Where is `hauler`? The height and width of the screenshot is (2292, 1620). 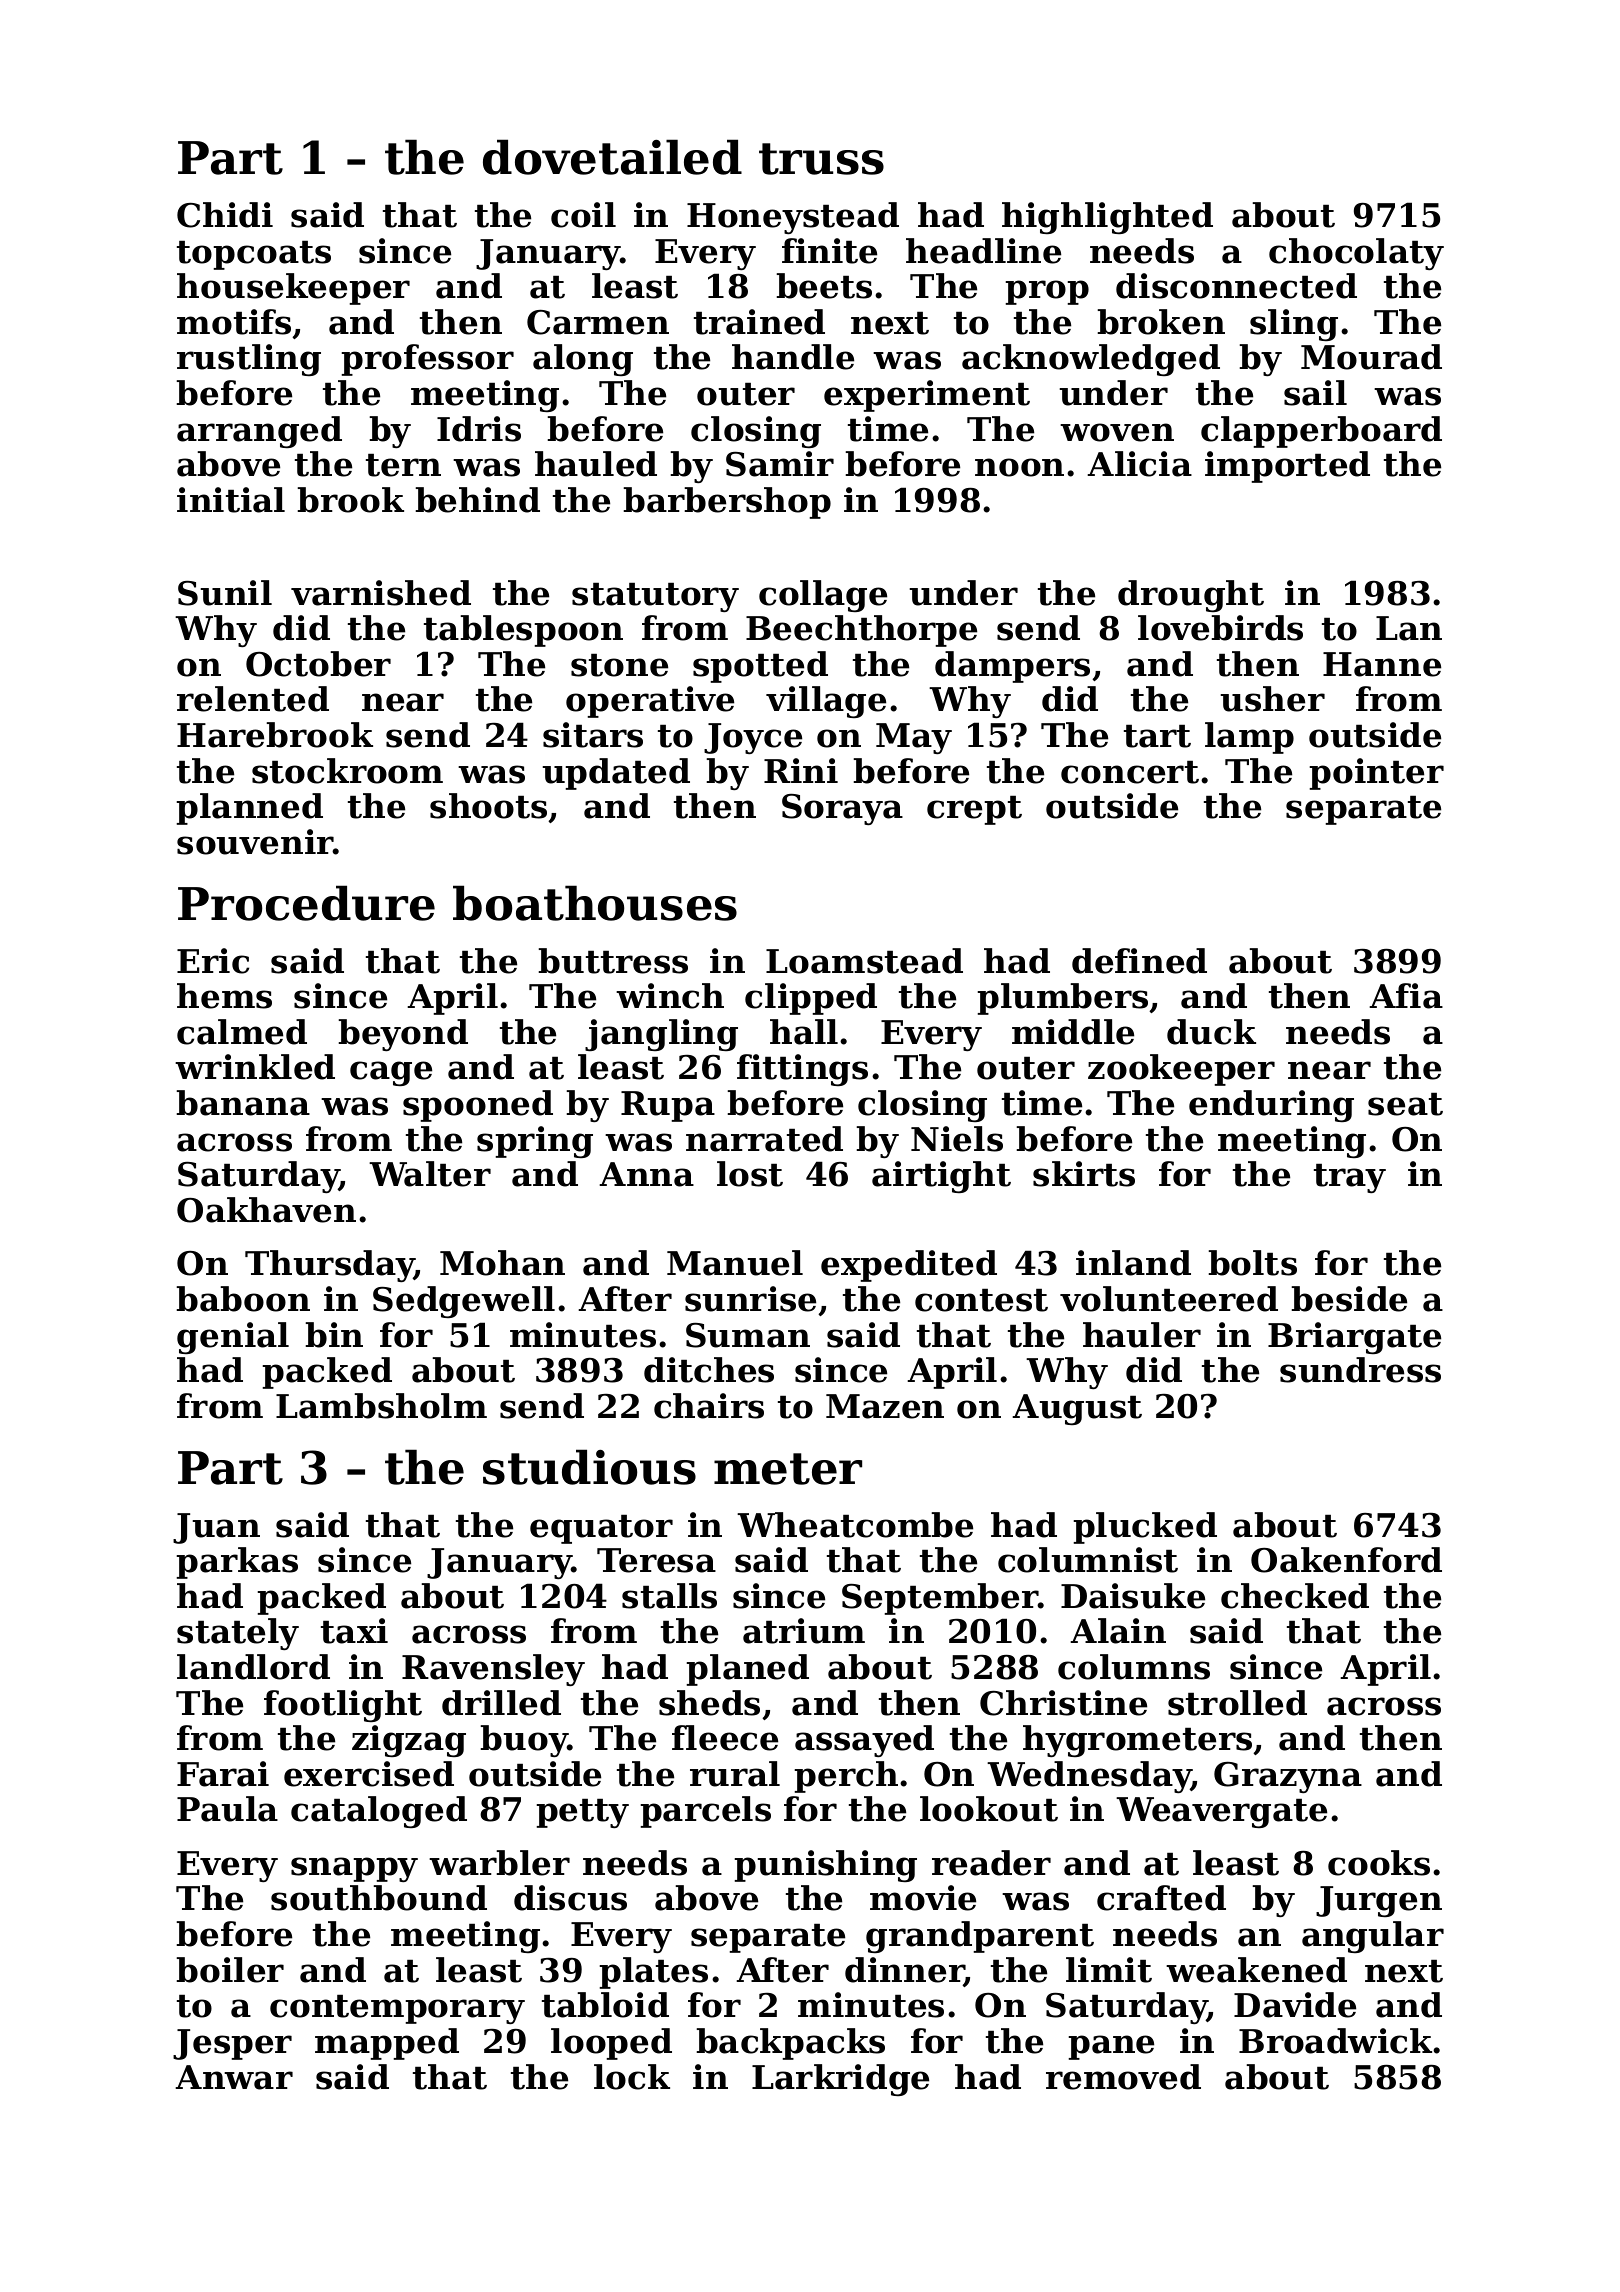 hauler is located at coordinates (1142, 1335).
